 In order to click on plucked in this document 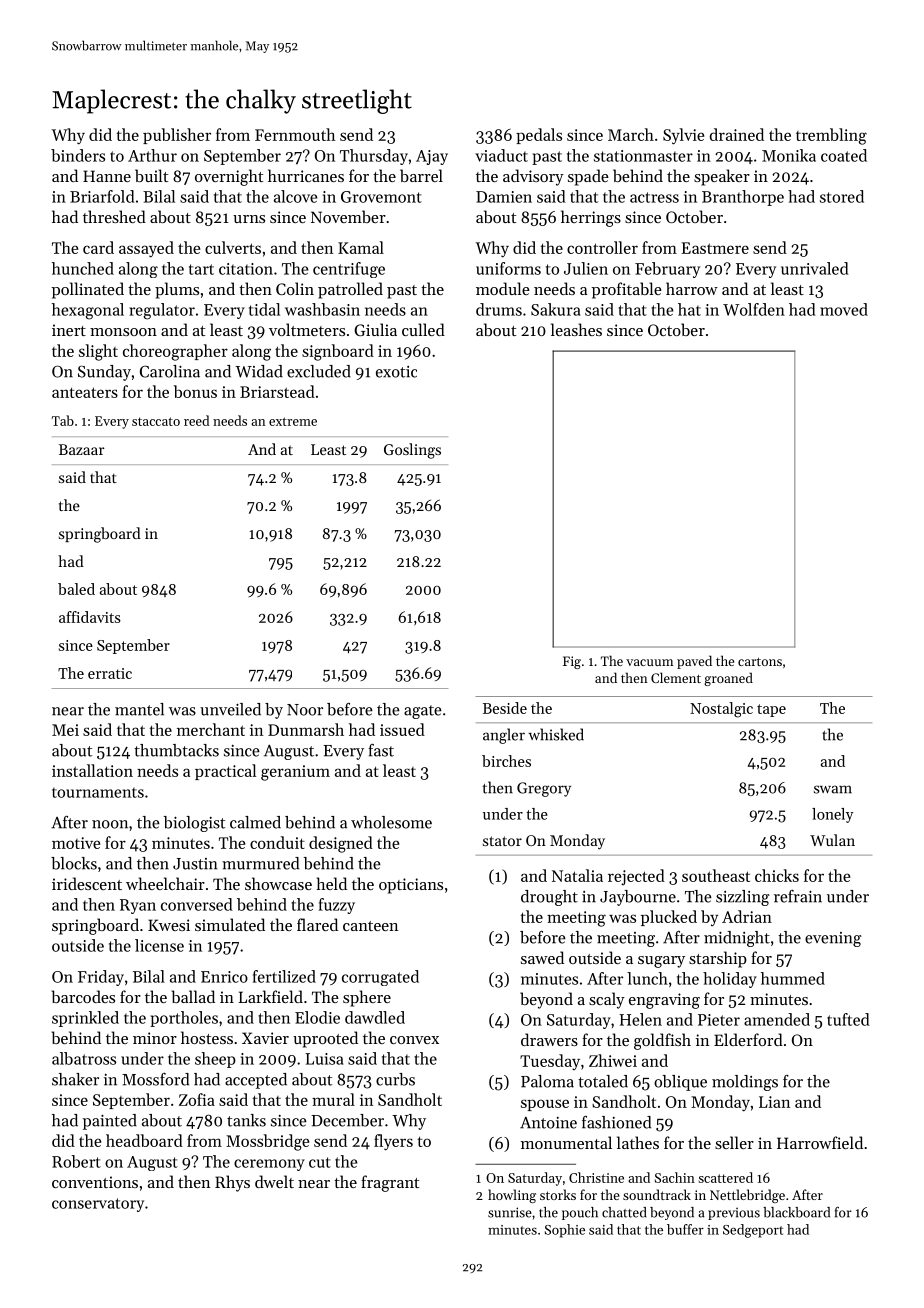, I will do `click(669, 918)`.
